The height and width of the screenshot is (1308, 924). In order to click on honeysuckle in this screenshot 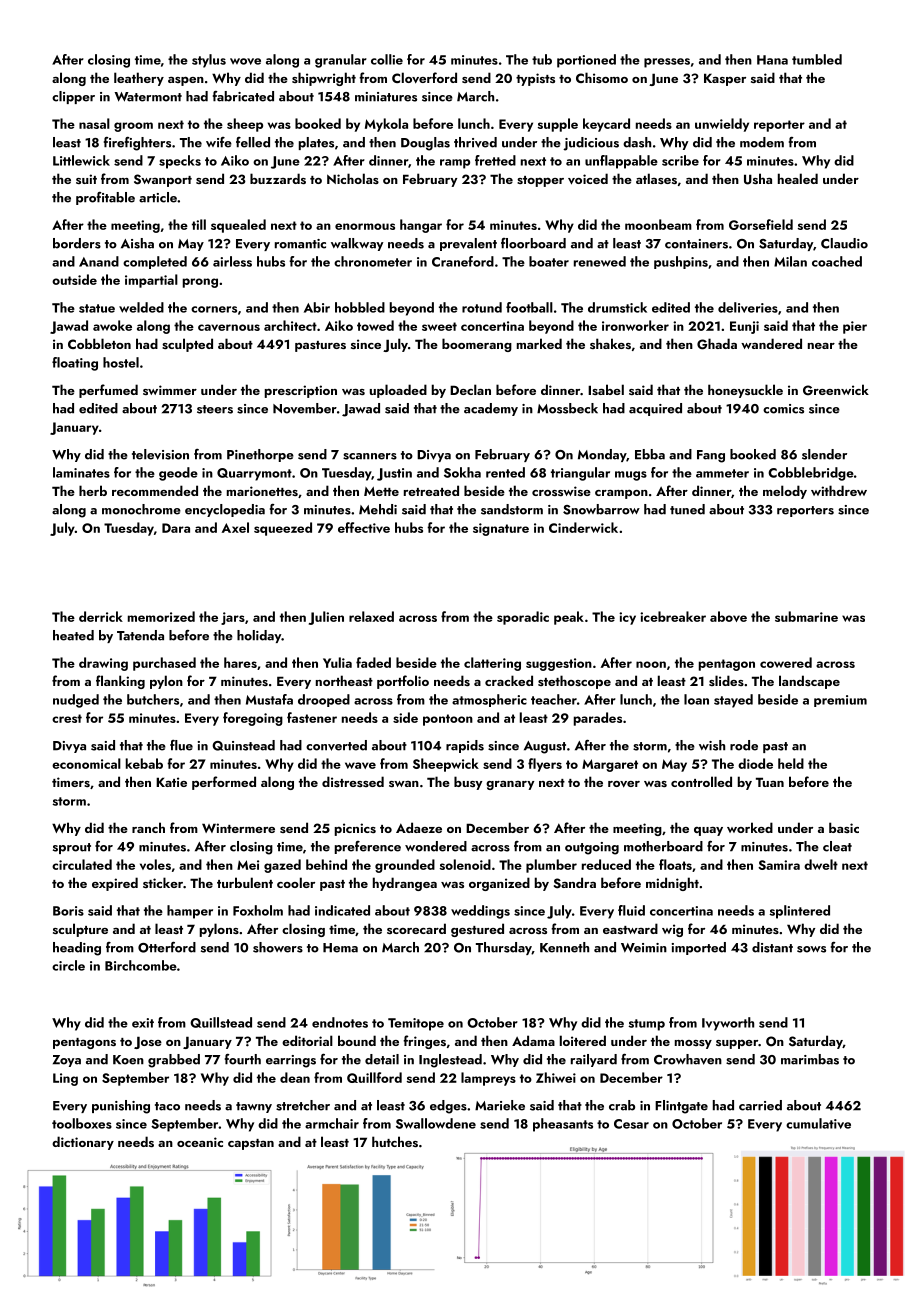, I will do `click(745, 391)`.
